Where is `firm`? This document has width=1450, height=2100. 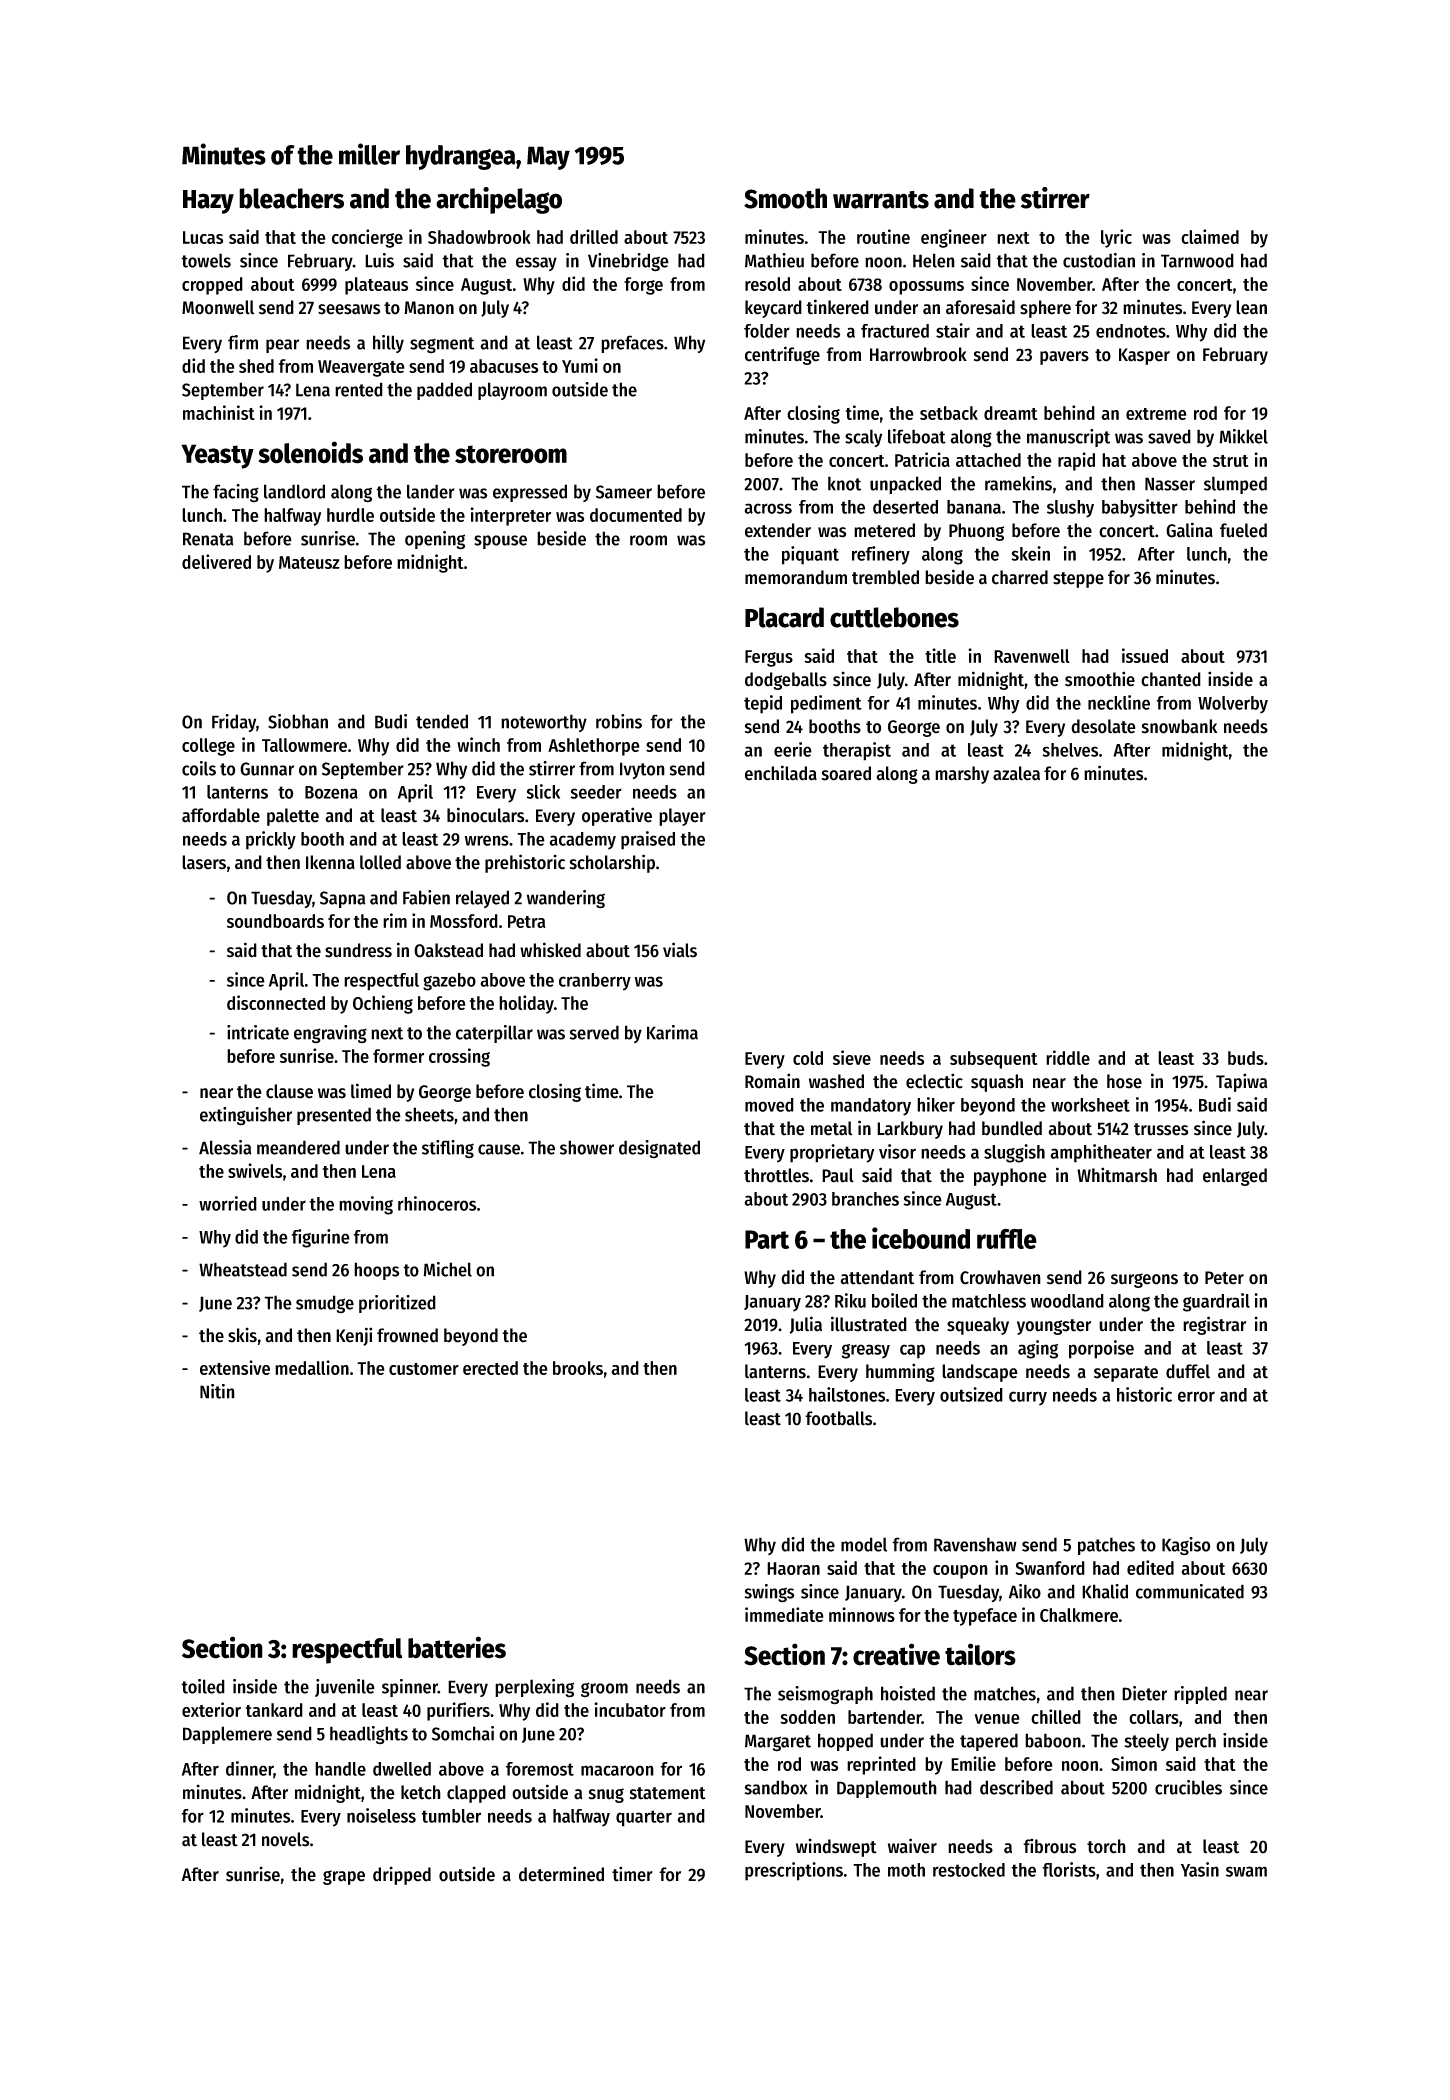
firm is located at coordinates (243, 342).
